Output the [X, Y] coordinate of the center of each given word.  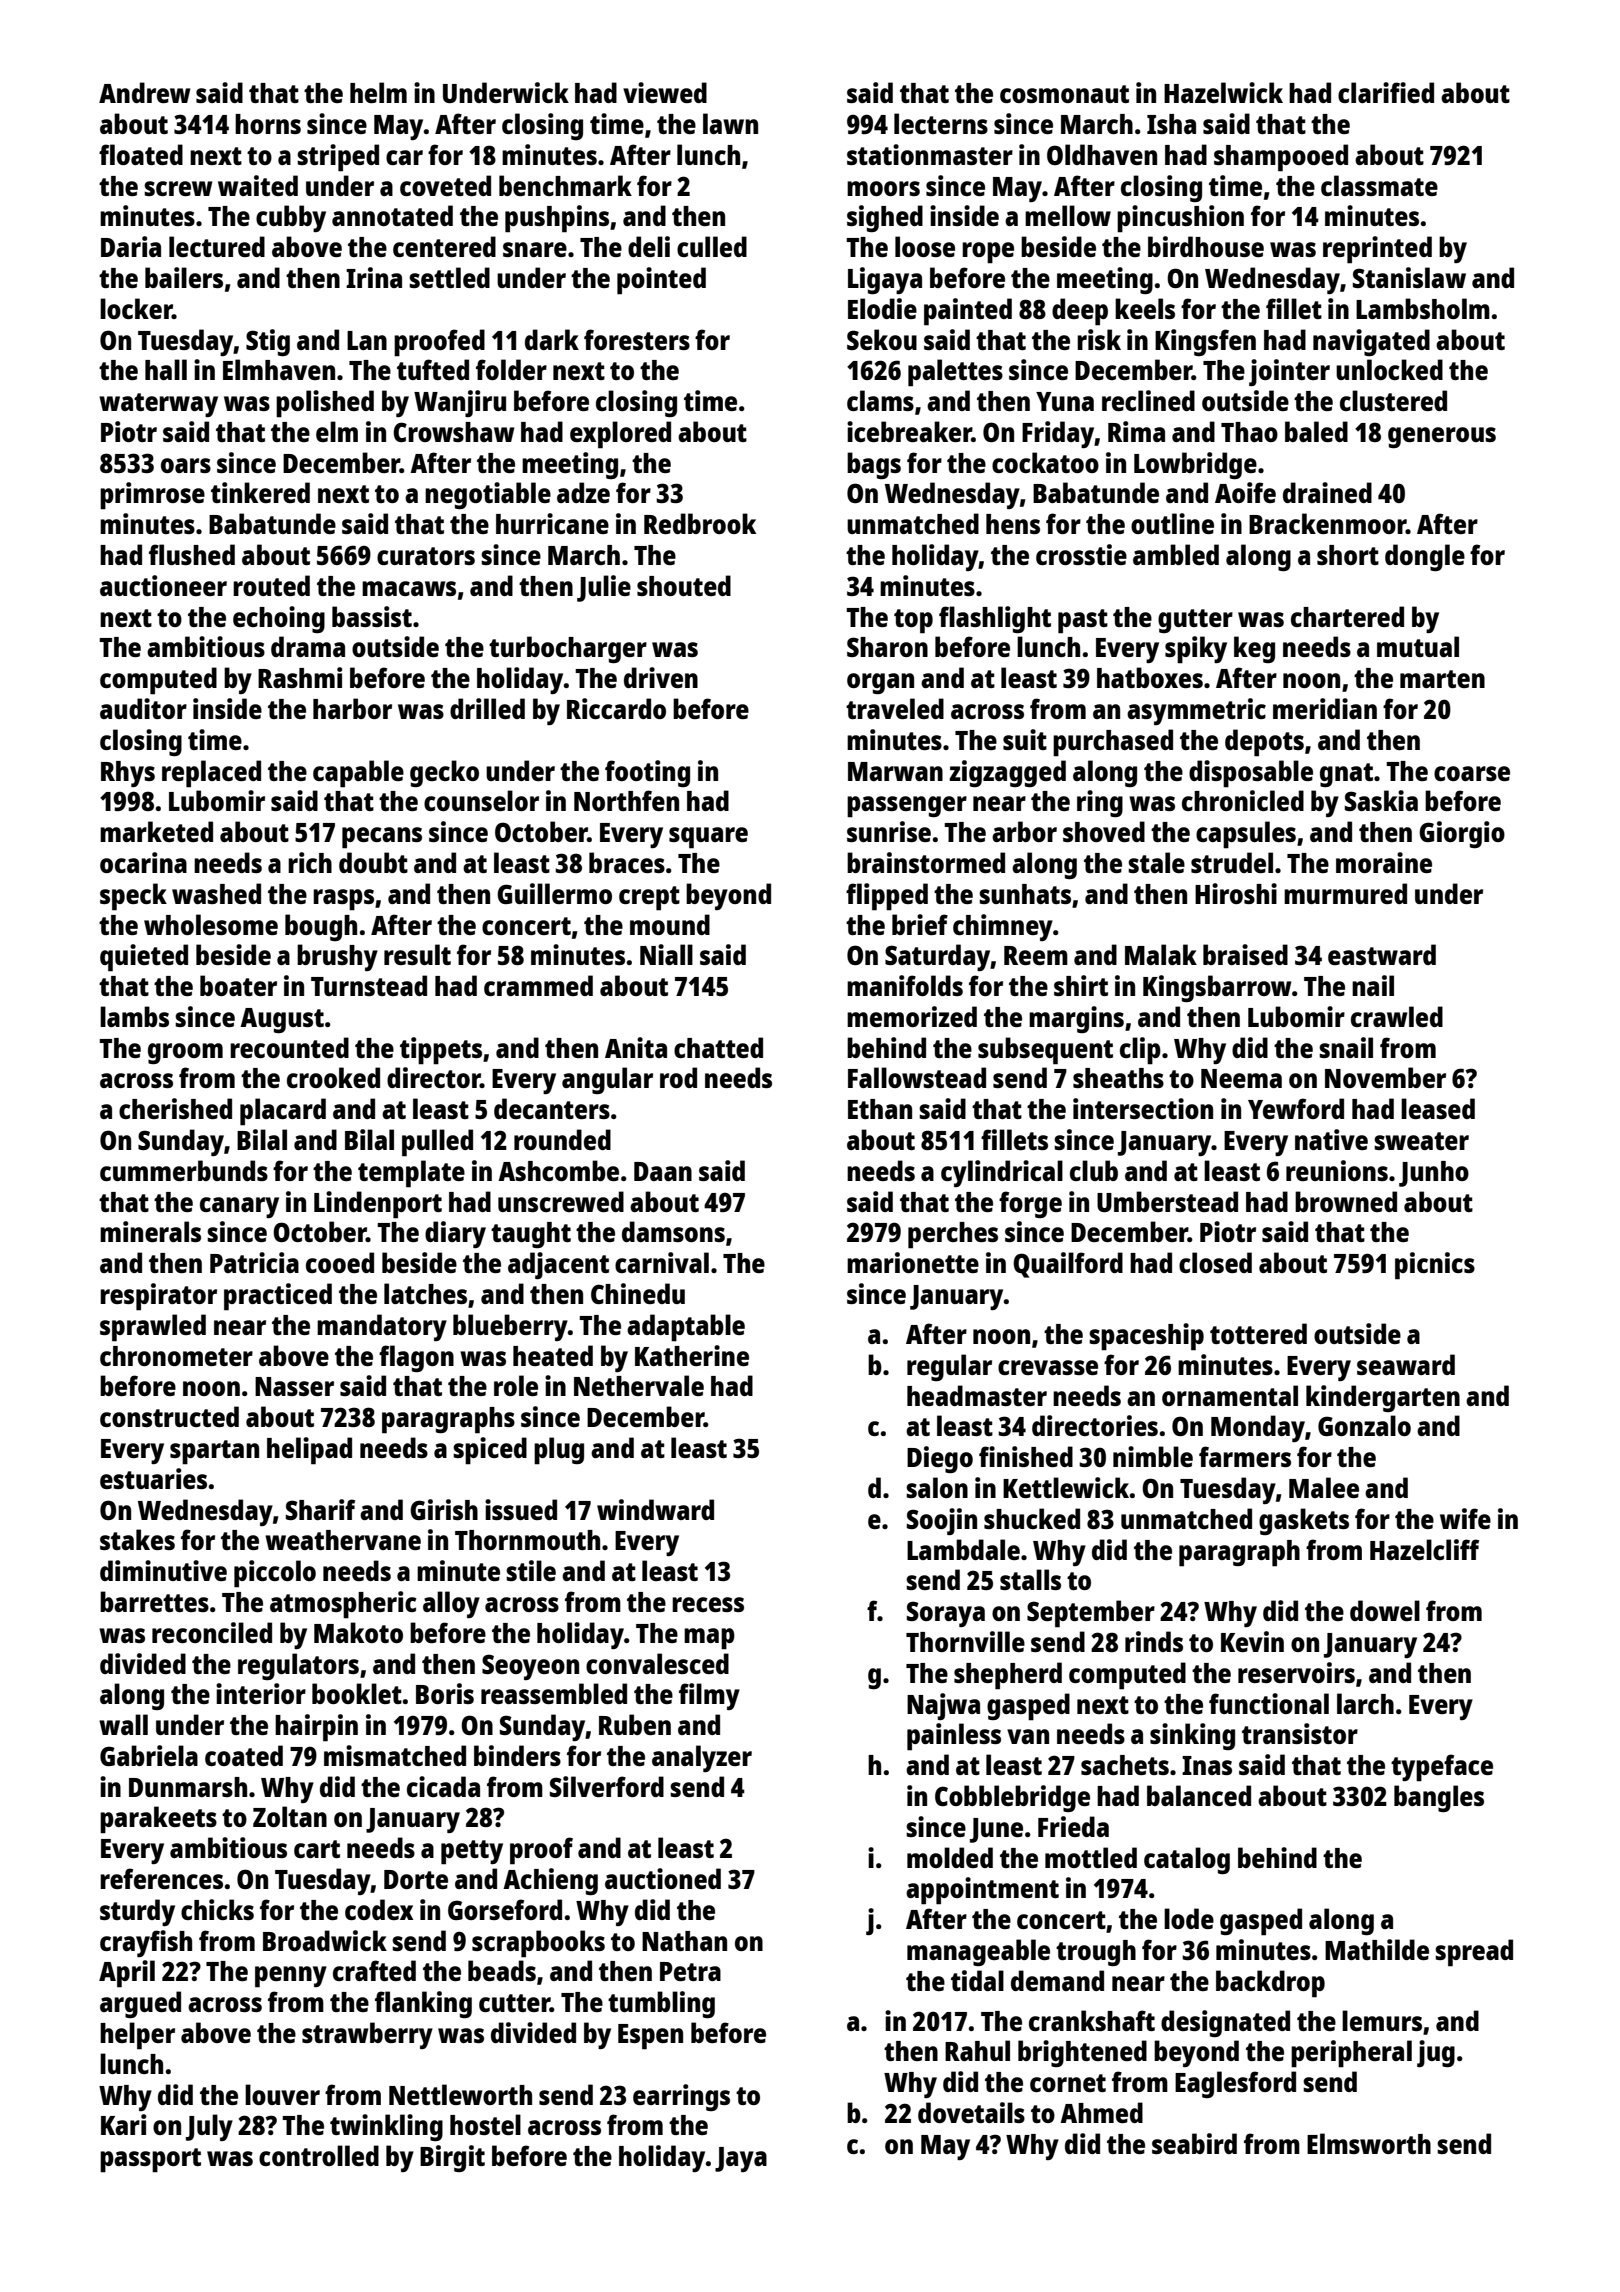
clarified [1386, 92]
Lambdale [963, 1549]
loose [925, 246]
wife [1465, 1518]
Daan [663, 1171]
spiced [490, 1451]
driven [661, 677]
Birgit [452, 2158]
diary [455, 1234]
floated [141, 154]
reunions [1337, 1170]
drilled [487, 708]
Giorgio [1462, 834]
